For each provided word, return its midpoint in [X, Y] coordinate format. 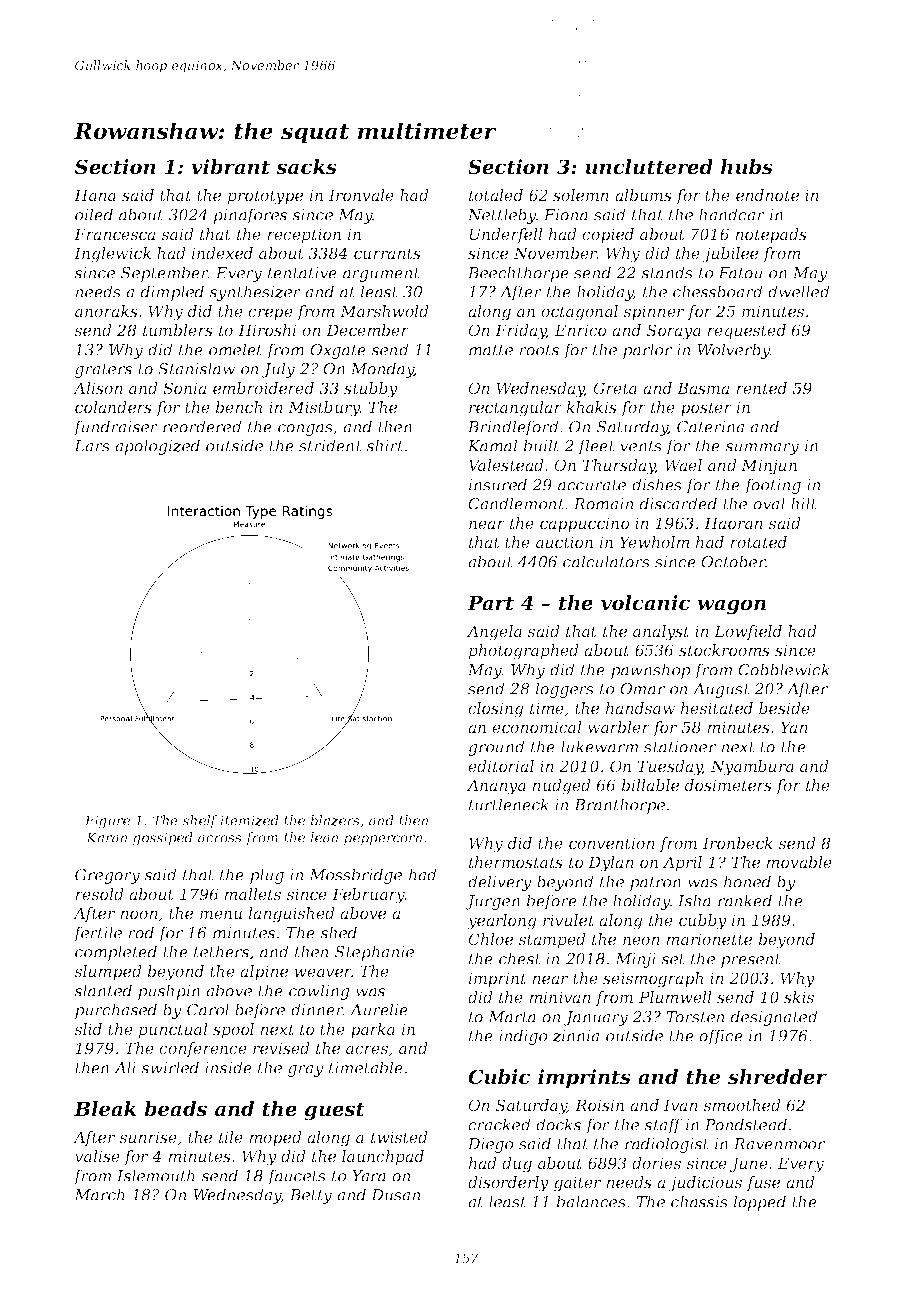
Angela [494, 633]
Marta [512, 1017]
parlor [647, 351]
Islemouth [156, 1175]
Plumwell [675, 997]
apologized [157, 447]
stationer [680, 747]
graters [103, 371]
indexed [222, 253]
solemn [581, 195]
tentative [302, 273]
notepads [771, 236]
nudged [561, 787]
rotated [758, 542]
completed [116, 953]
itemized [249, 820]
